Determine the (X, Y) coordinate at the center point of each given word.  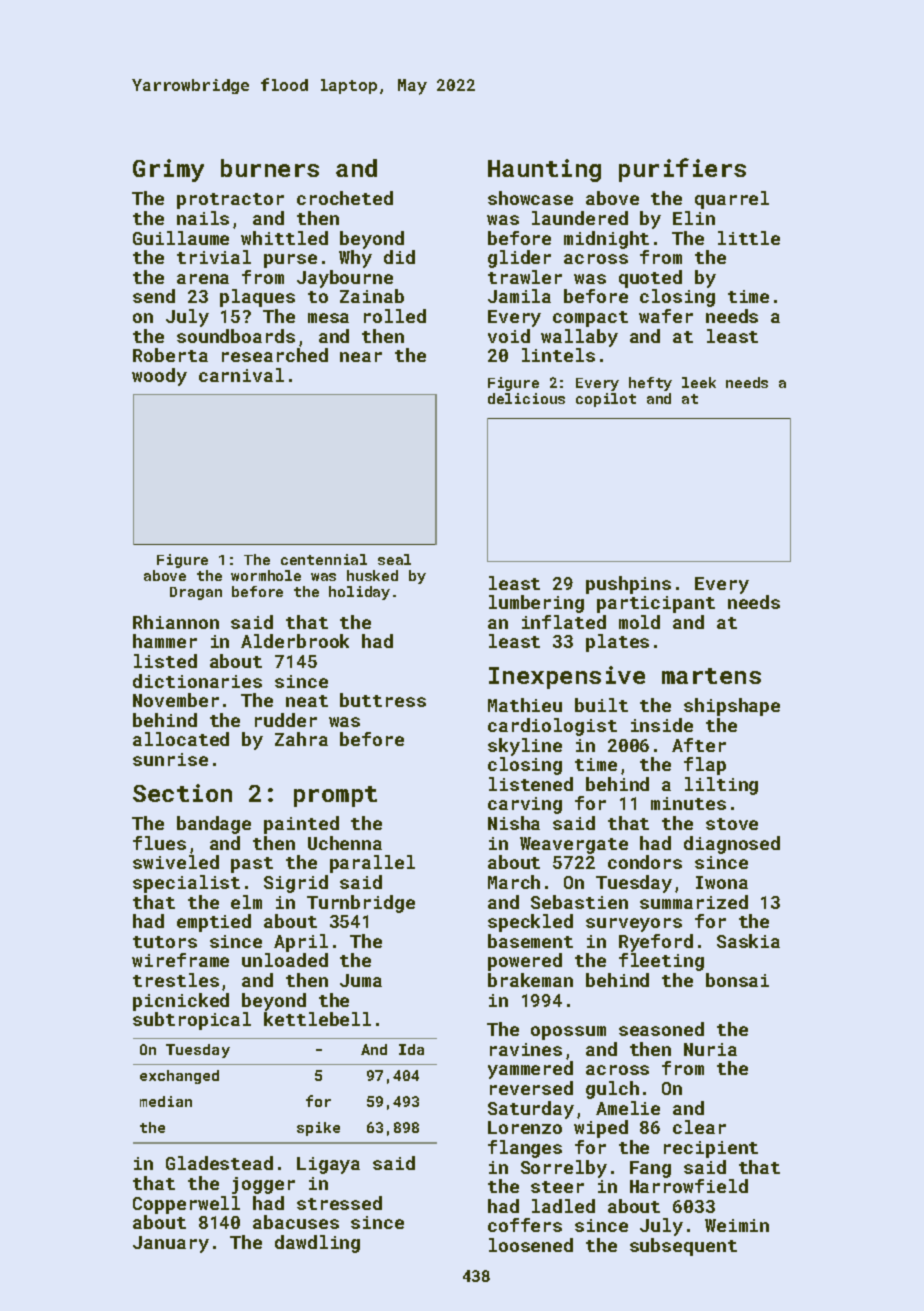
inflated (564, 622)
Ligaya (328, 1165)
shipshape (732, 707)
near (361, 357)
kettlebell (317, 1019)
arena (203, 279)
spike (318, 1129)
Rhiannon (176, 622)
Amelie (628, 1108)
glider (519, 259)
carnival (241, 375)
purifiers (682, 170)
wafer (666, 316)
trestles (176, 980)
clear (699, 1127)
